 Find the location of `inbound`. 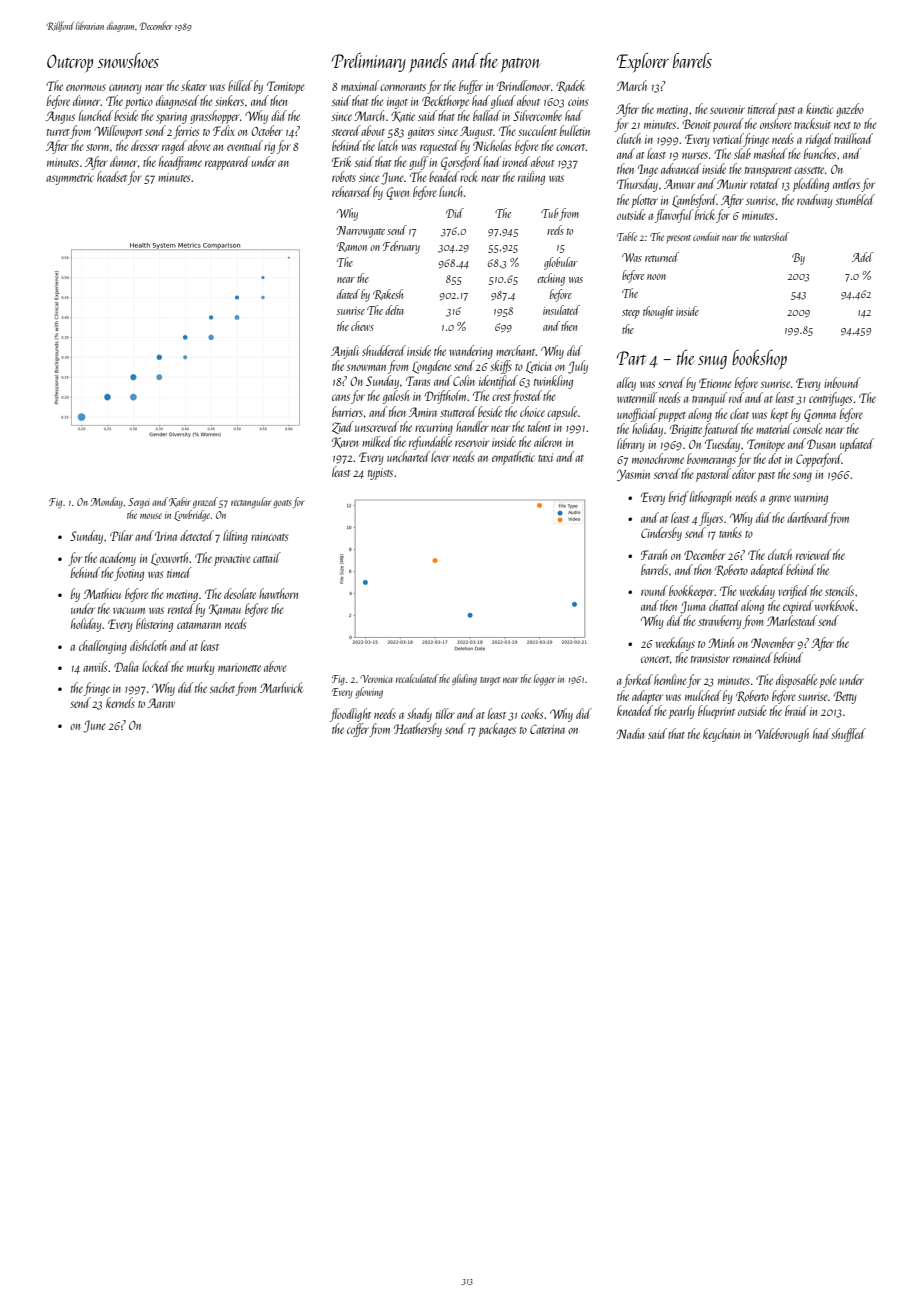

inbound is located at coordinates (842, 382).
